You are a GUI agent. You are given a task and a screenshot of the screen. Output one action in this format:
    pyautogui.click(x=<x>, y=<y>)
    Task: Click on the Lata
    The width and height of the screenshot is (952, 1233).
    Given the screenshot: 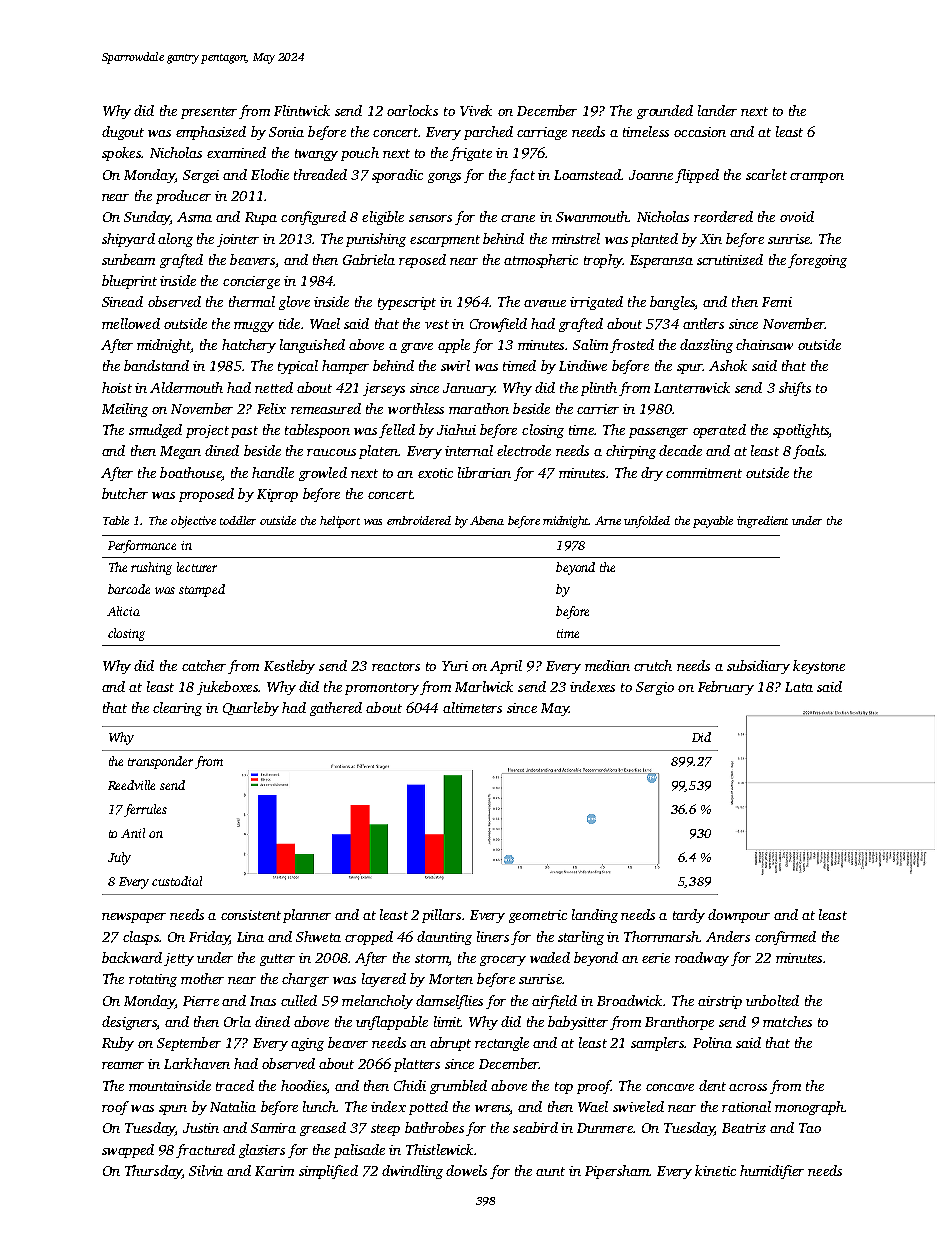 What is the action you would take?
    pyautogui.click(x=799, y=687)
